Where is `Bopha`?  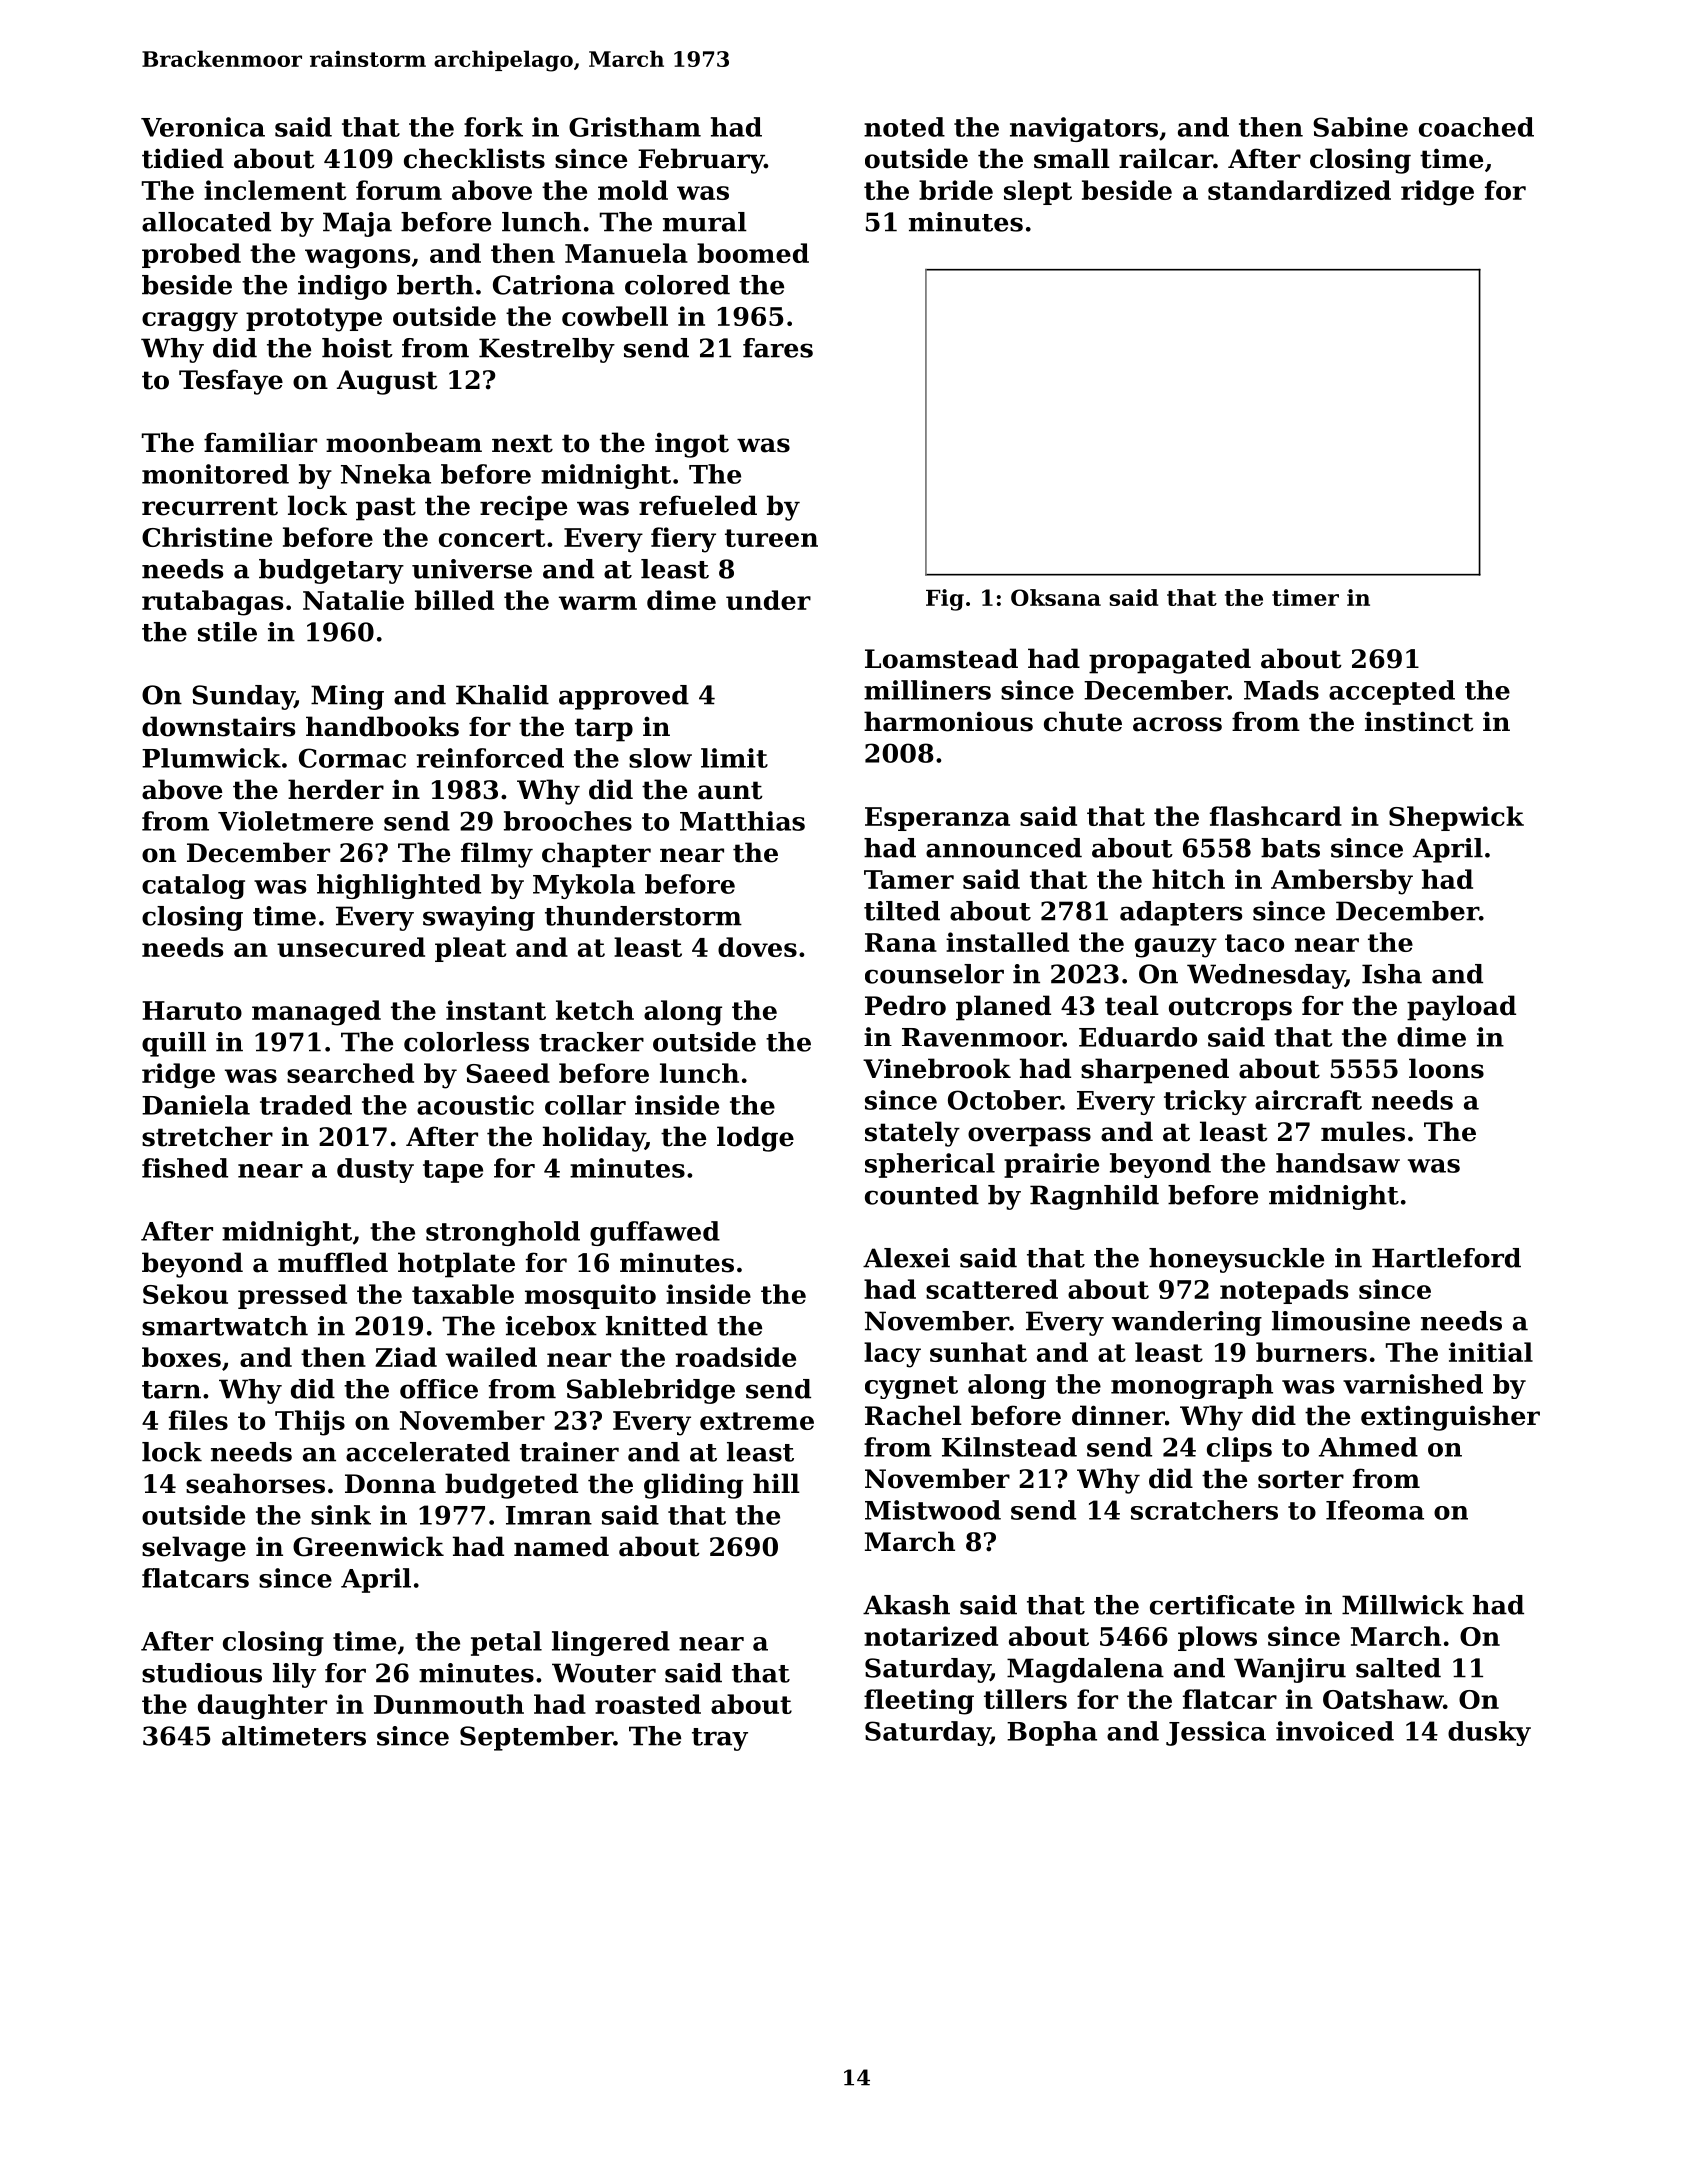 Bopha is located at coordinates (1052, 1733).
